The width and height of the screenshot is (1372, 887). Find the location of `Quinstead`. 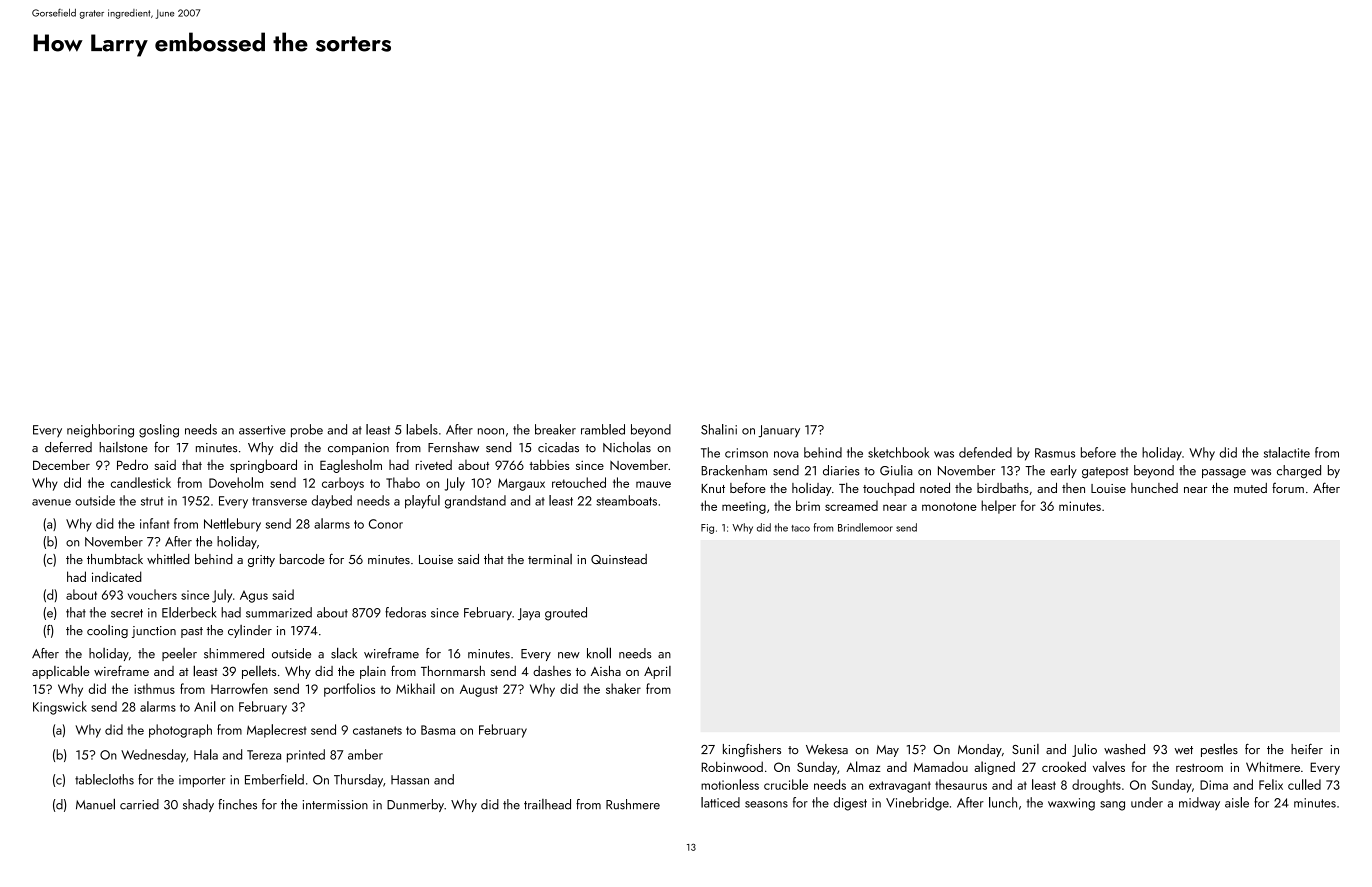

Quinstead is located at coordinates (619, 559).
